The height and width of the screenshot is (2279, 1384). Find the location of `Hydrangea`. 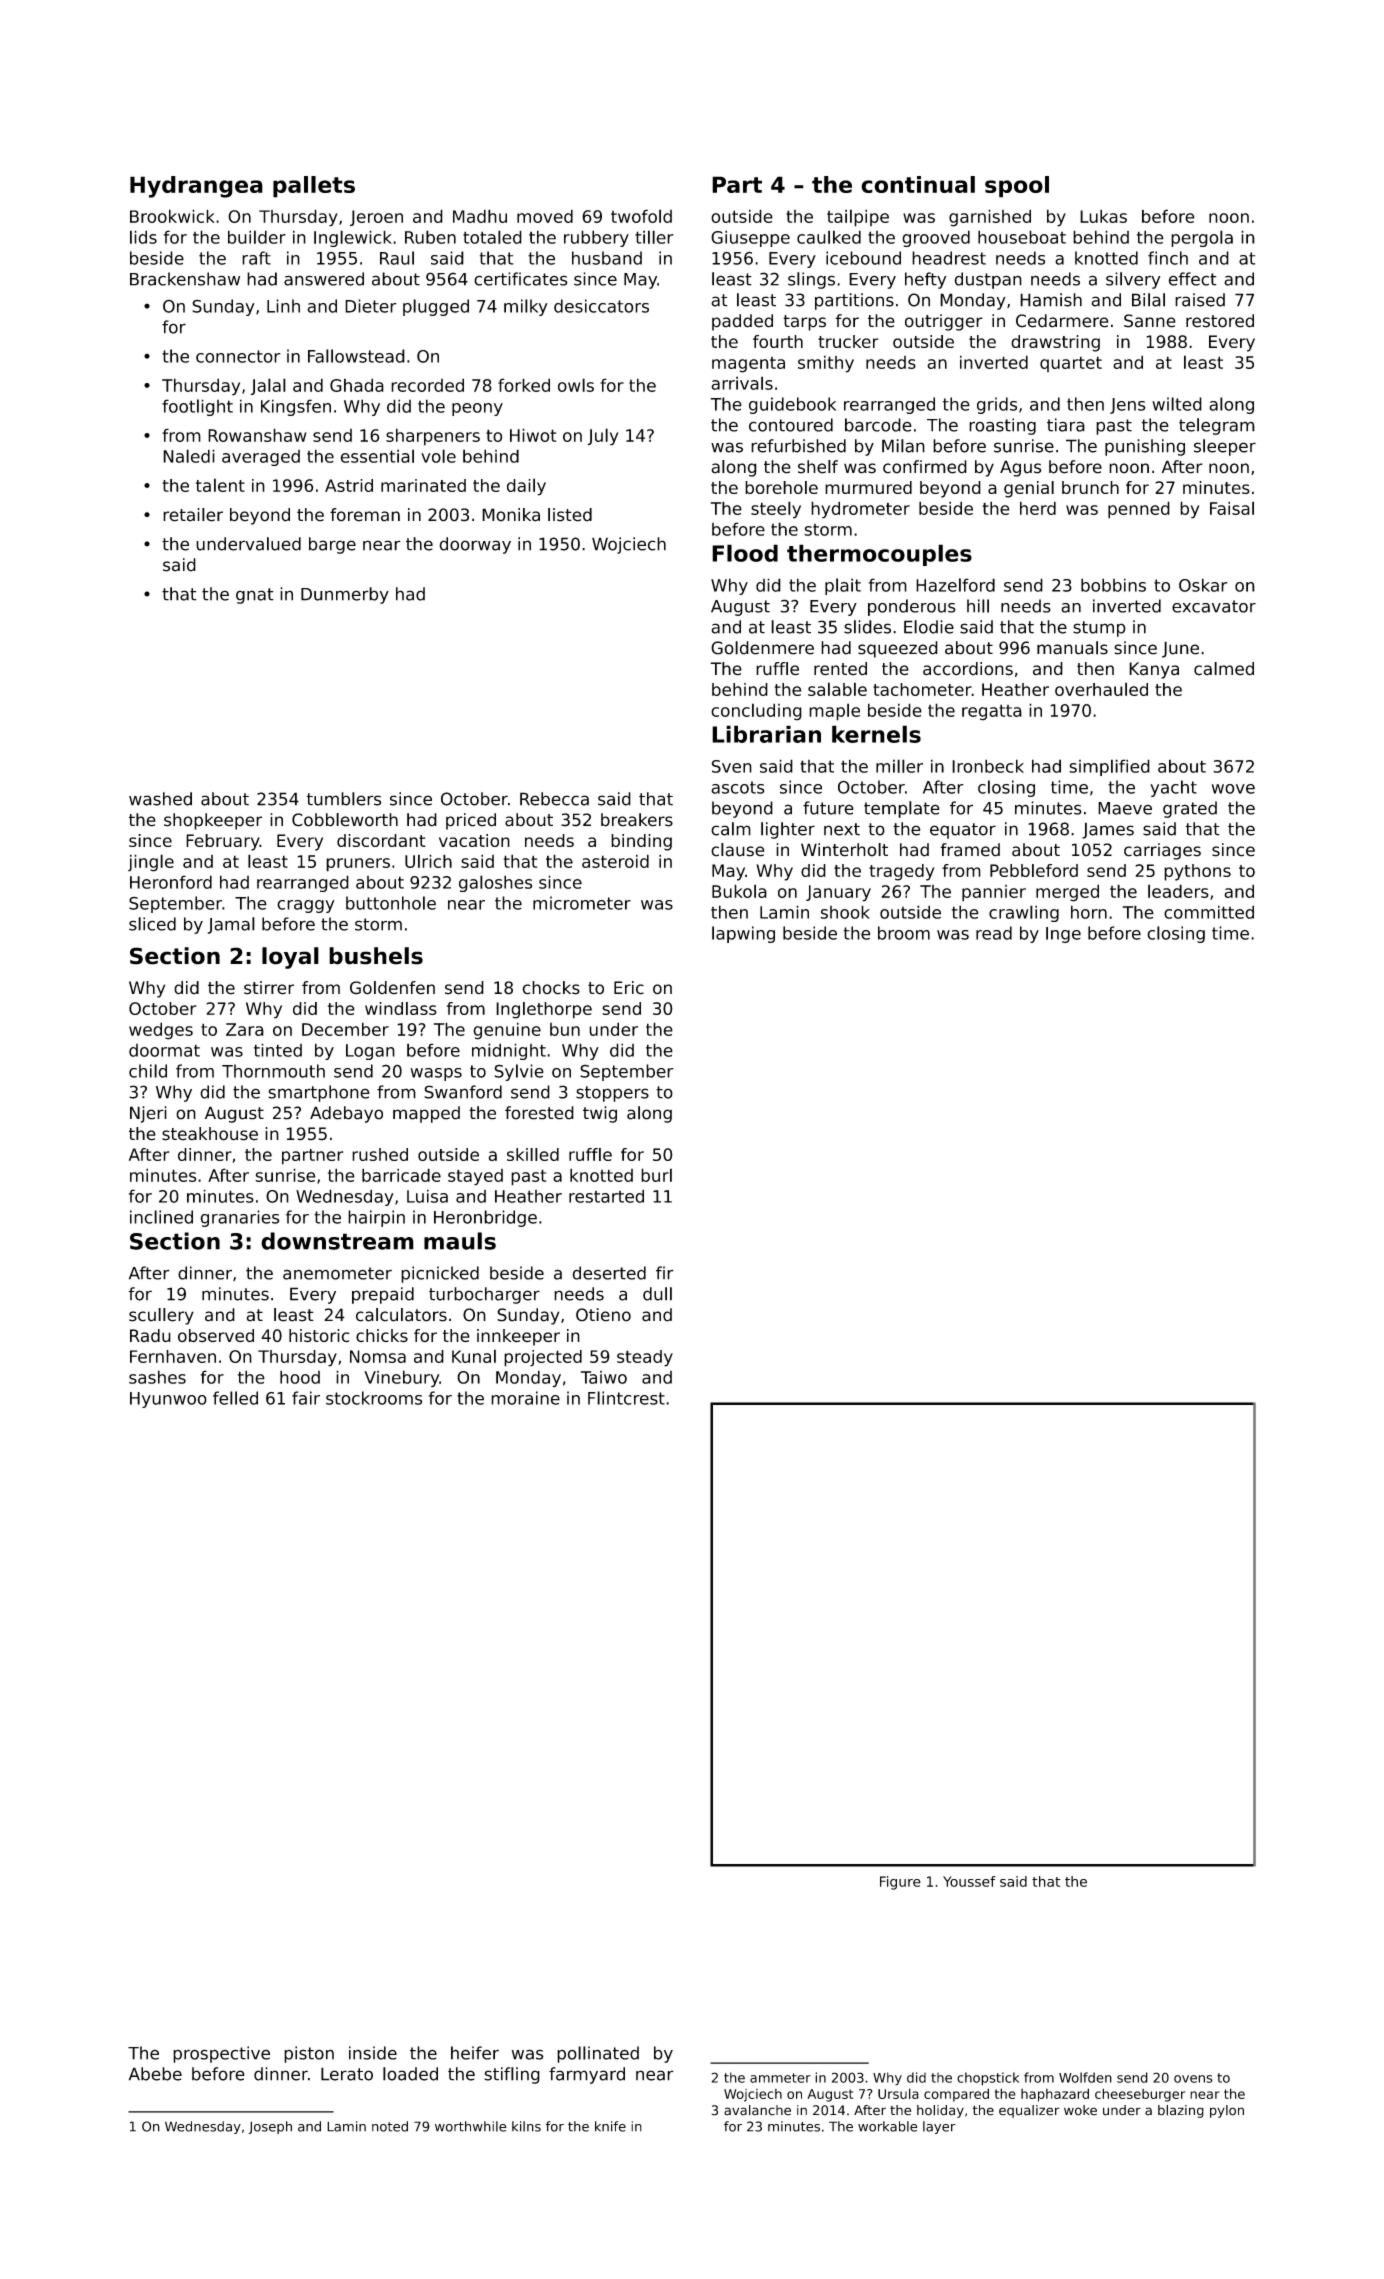

Hydrangea is located at coordinates (196, 187).
